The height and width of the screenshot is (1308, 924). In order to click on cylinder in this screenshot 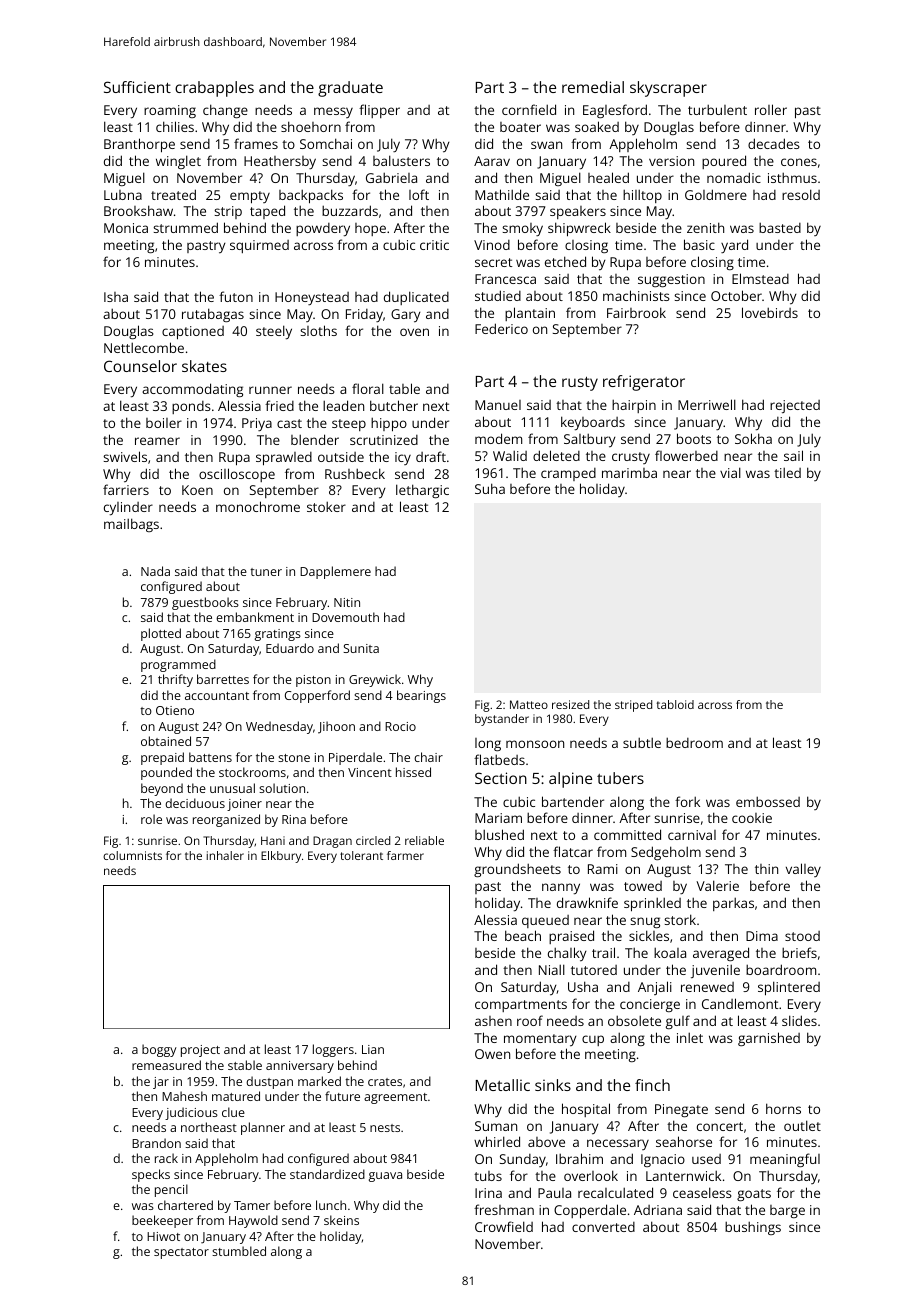, I will do `click(128, 509)`.
